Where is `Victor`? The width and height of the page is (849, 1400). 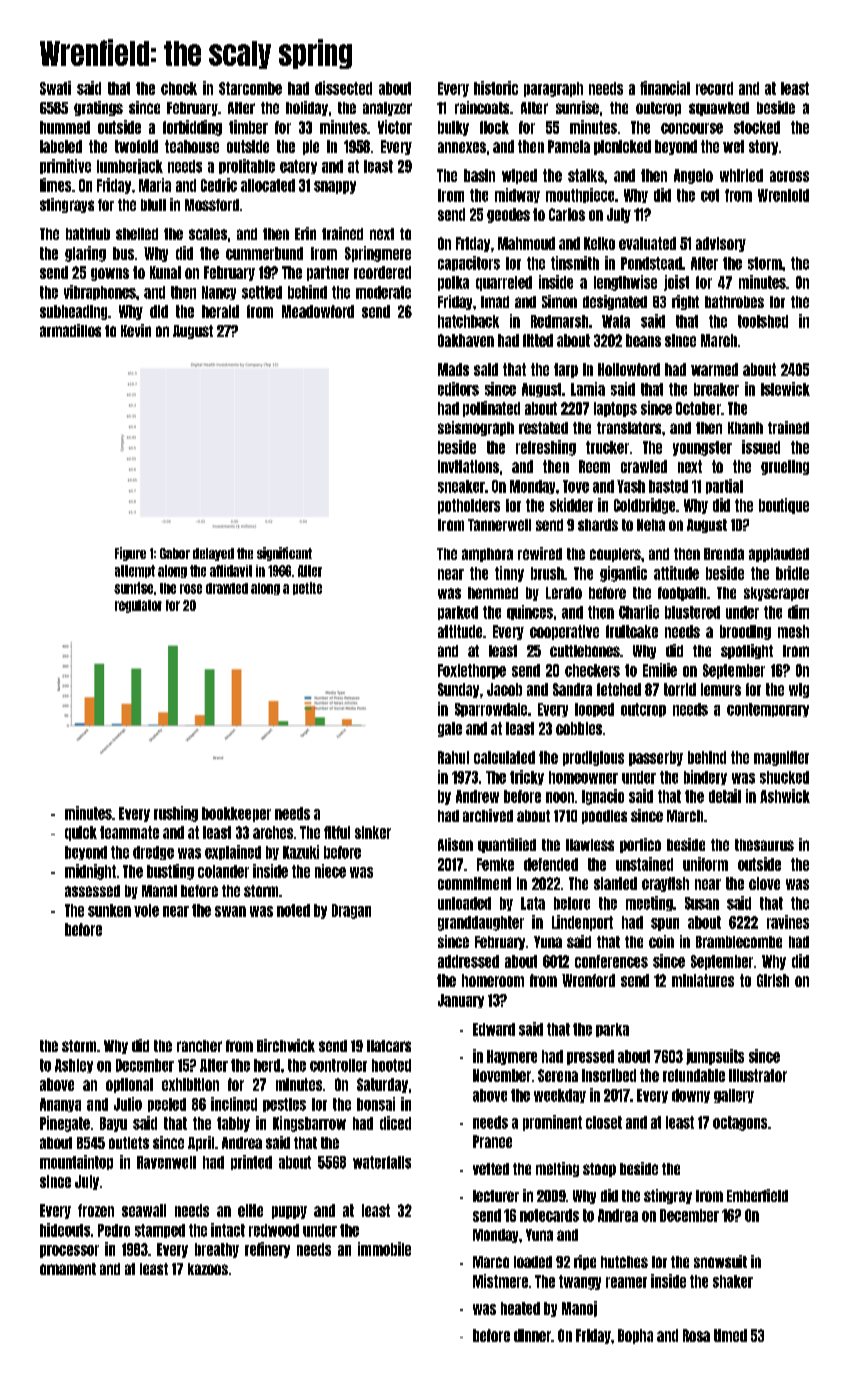 Victor is located at coordinates (395, 127).
